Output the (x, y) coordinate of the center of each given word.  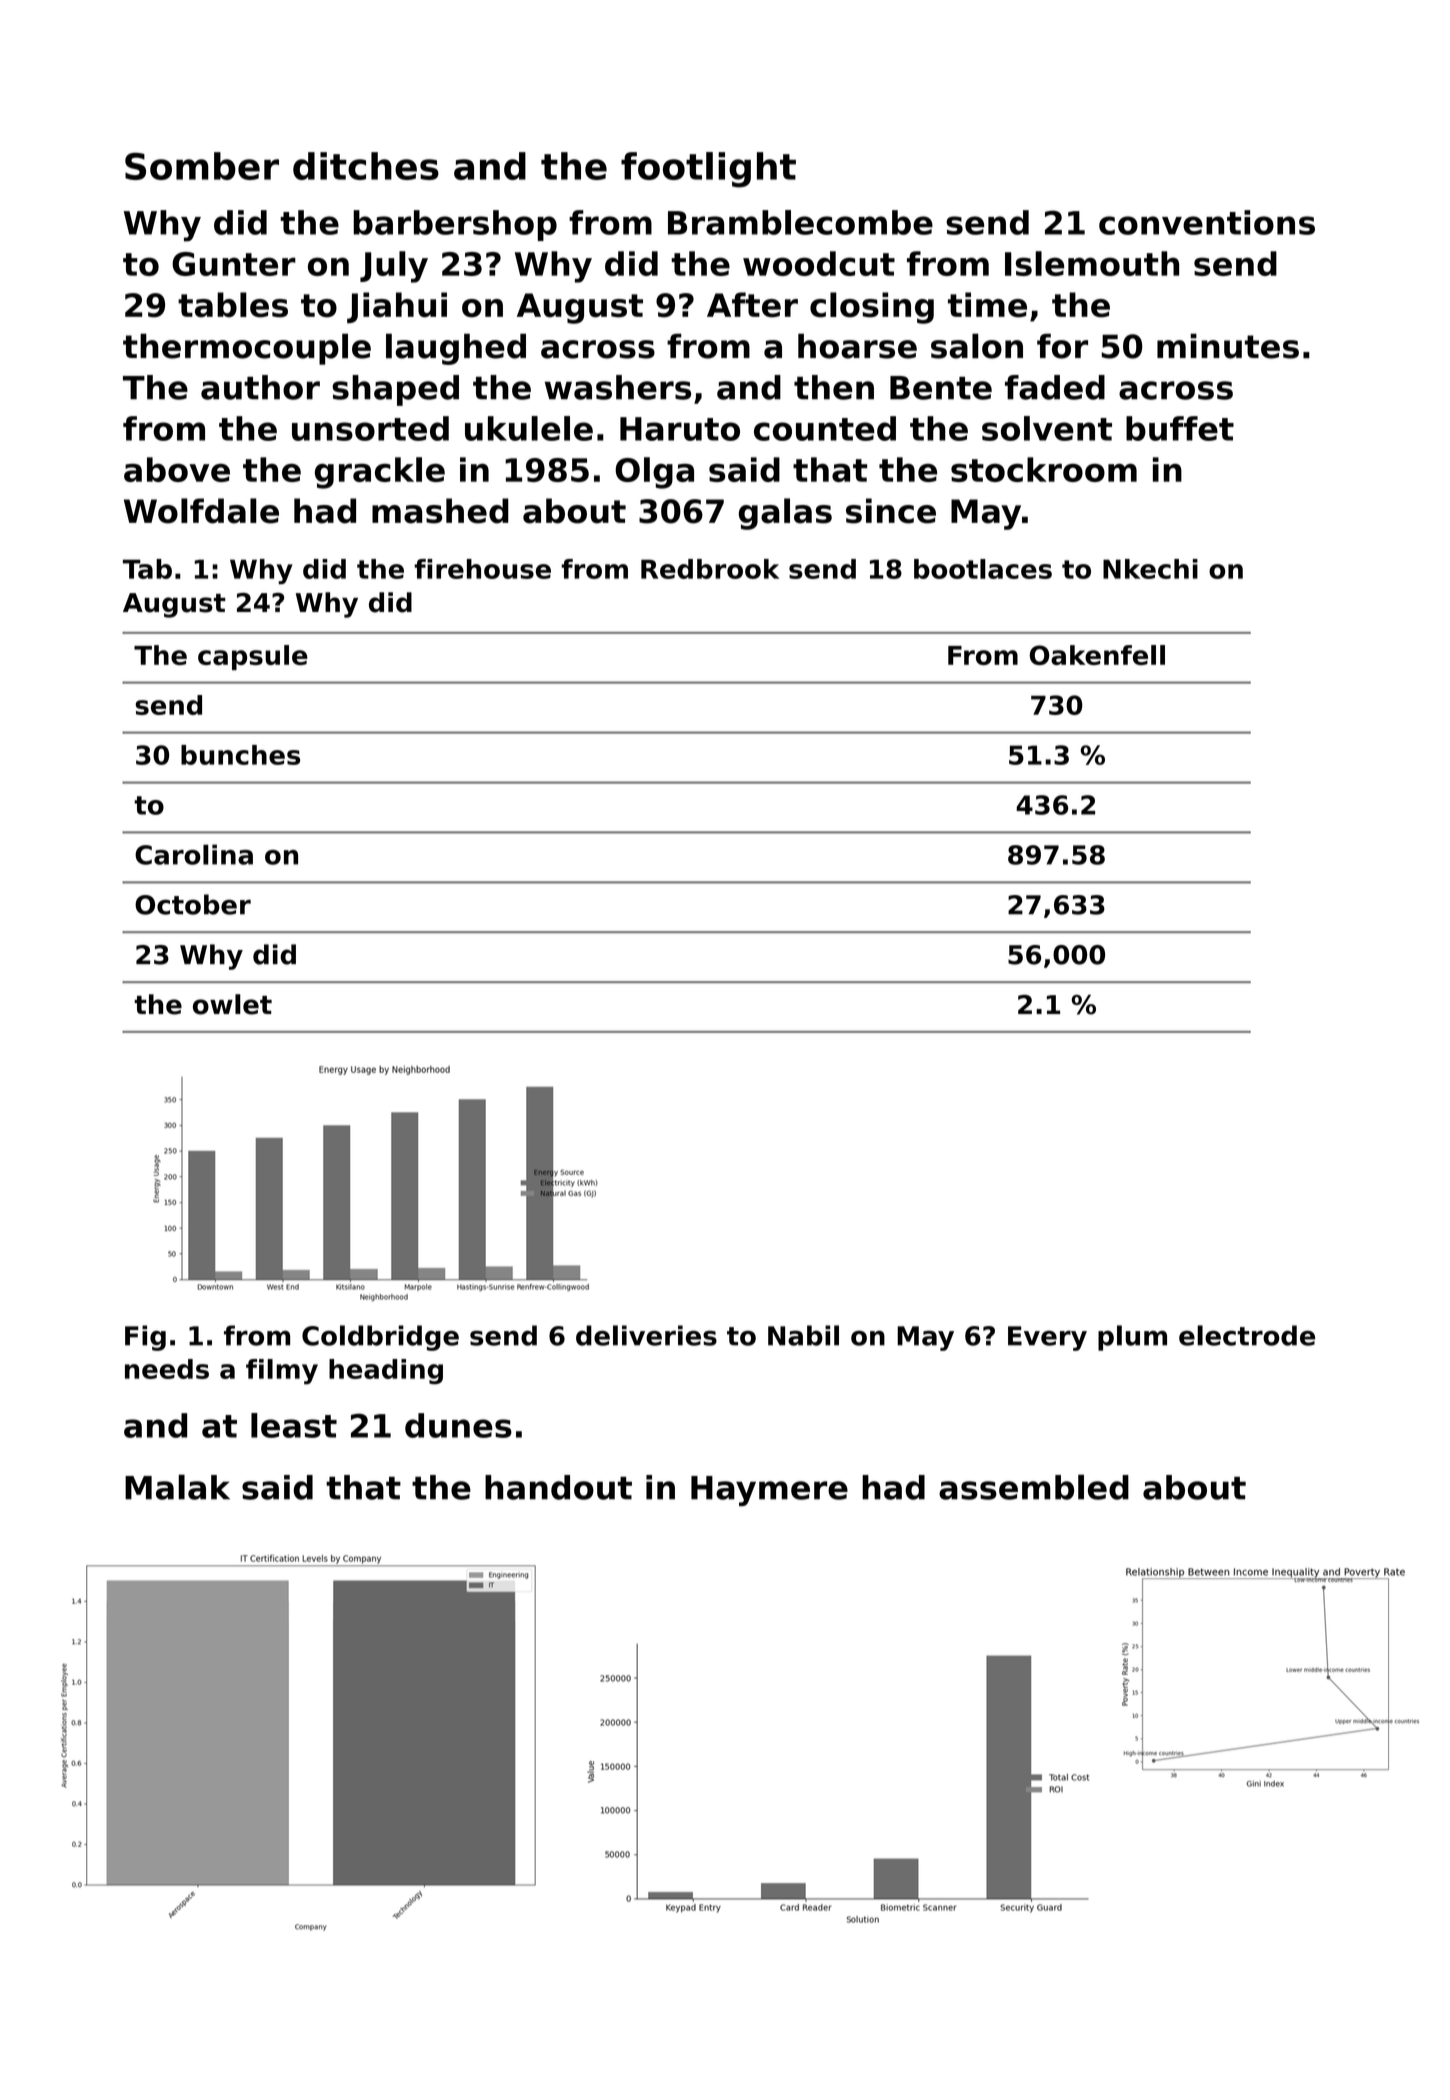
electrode (1247, 1335)
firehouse (482, 569)
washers (618, 387)
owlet (232, 1004)
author (260, 387)
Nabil (803, 1335)
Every (1047, 1338)
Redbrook (710, 569)
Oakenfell (1097, 655)
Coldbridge (380, 1338)
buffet (1180, 428)
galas (785, 514)
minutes (1228, 346)
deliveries (646, 1335)
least (294, 1425)
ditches (366, 166)
